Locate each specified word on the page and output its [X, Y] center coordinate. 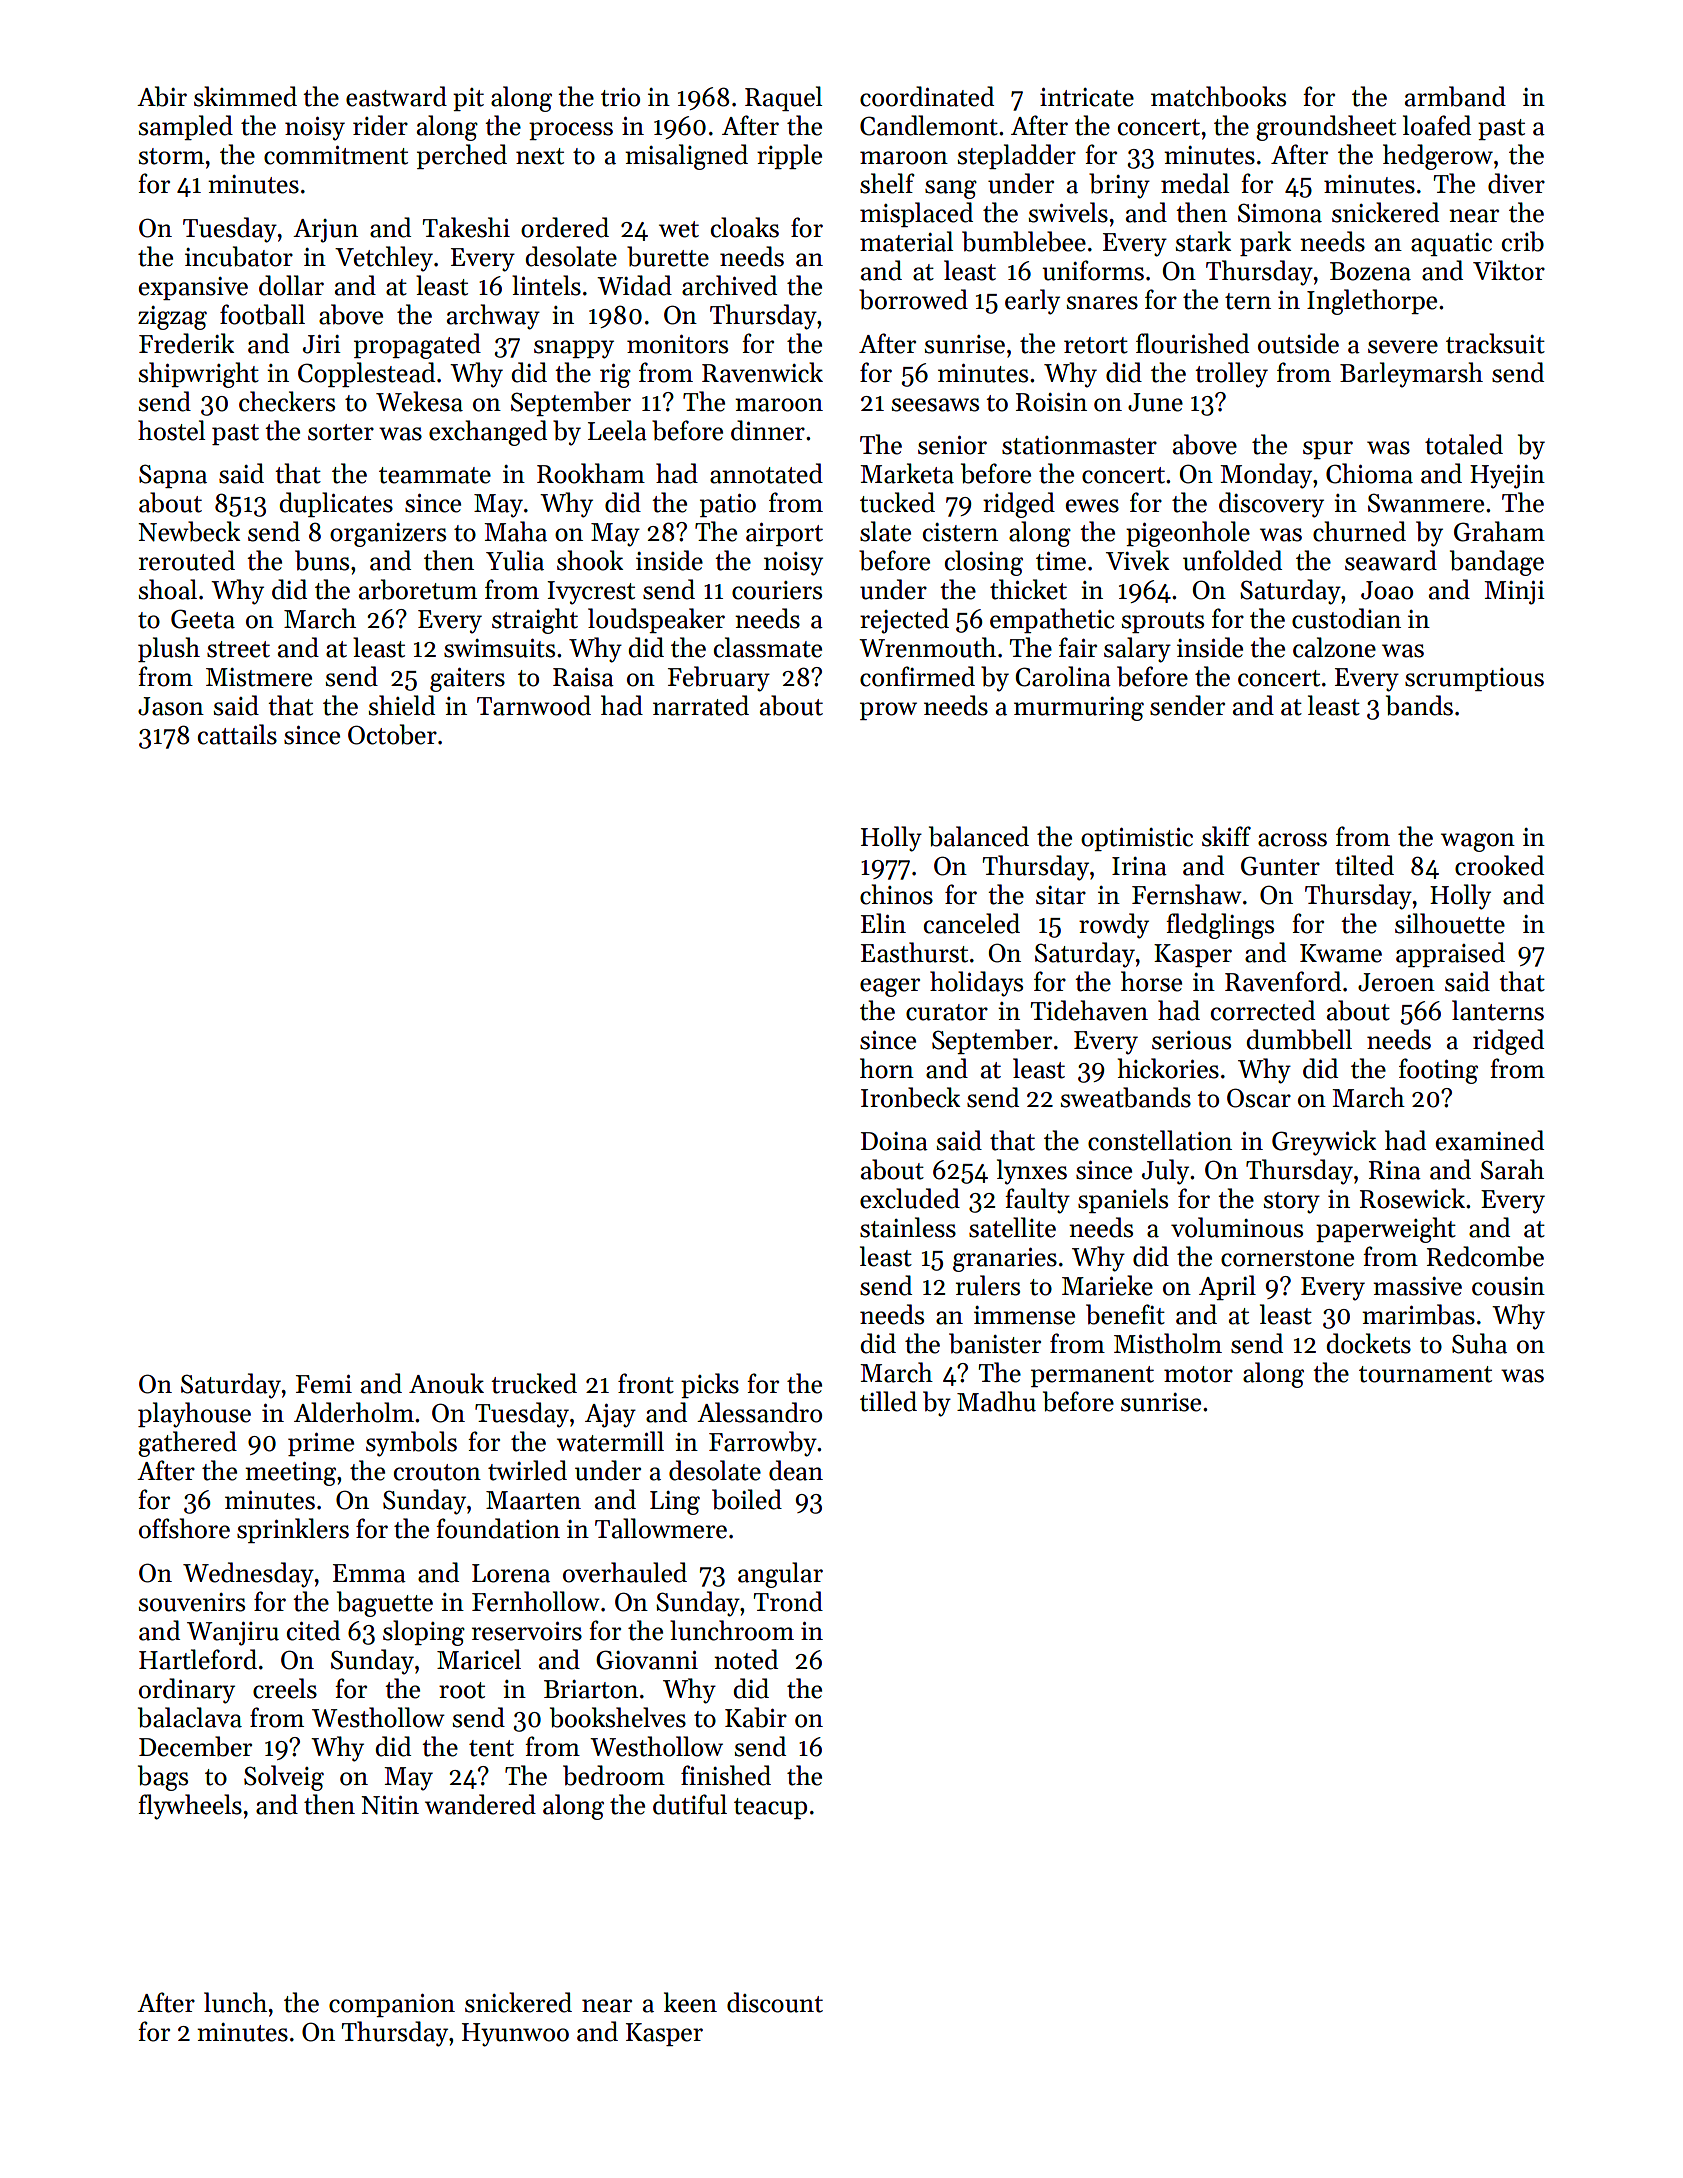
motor [1198, 1374]
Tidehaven [1089, 1010]
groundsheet [1326, 128]
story [1292, 1203]
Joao [1387, 590]
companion [392, 2005]
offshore [184, 1528]
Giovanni [647, 1660]
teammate [435, 475]
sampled [186, 127]
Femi [324, 1384]
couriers [777, 590]
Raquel [783, 98]
